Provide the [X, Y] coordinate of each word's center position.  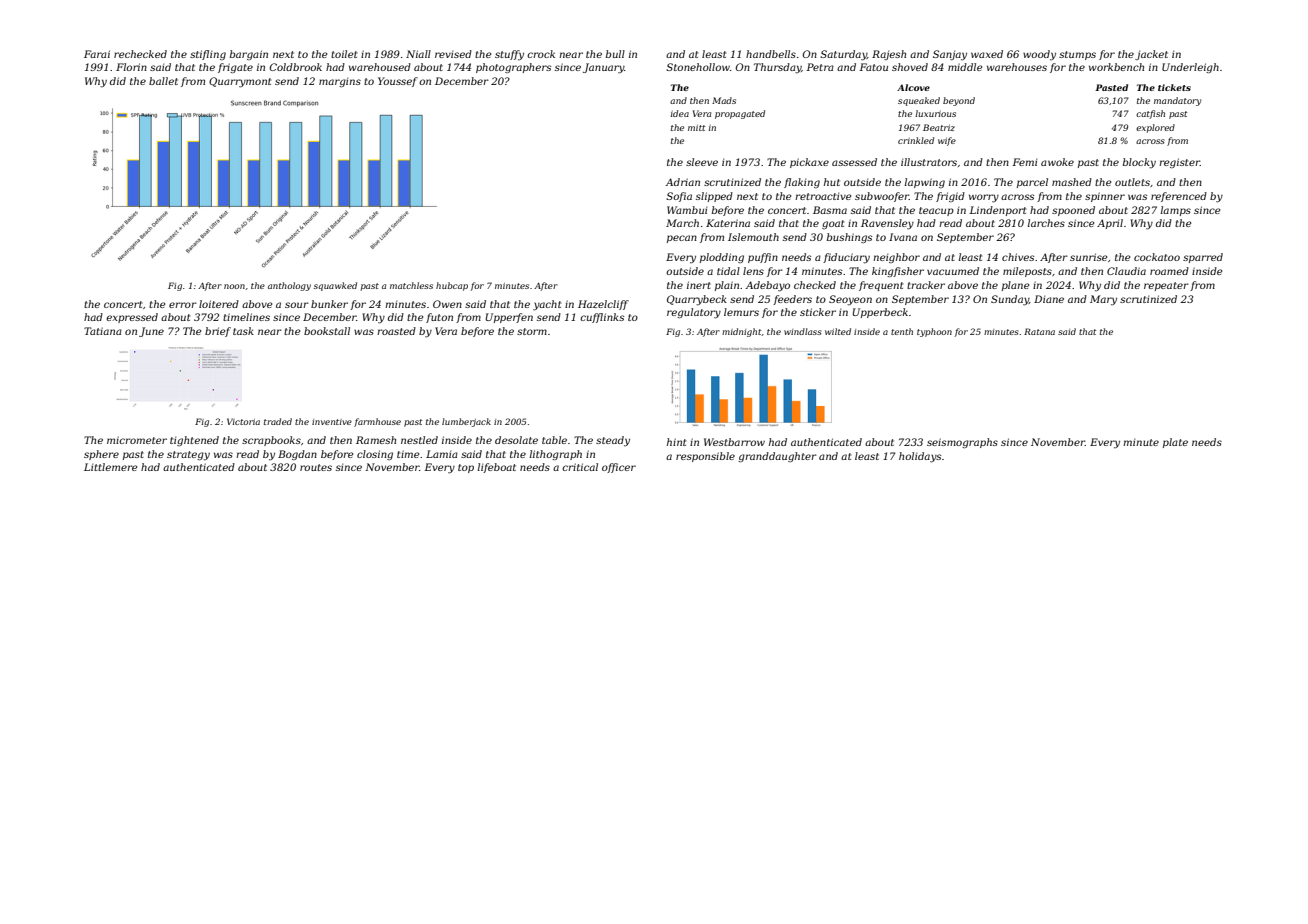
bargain [249, 55]
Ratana [1039, 331]
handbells [771, 54]
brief [218, 332]
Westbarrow [734, 442]
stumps [1077, 55]
